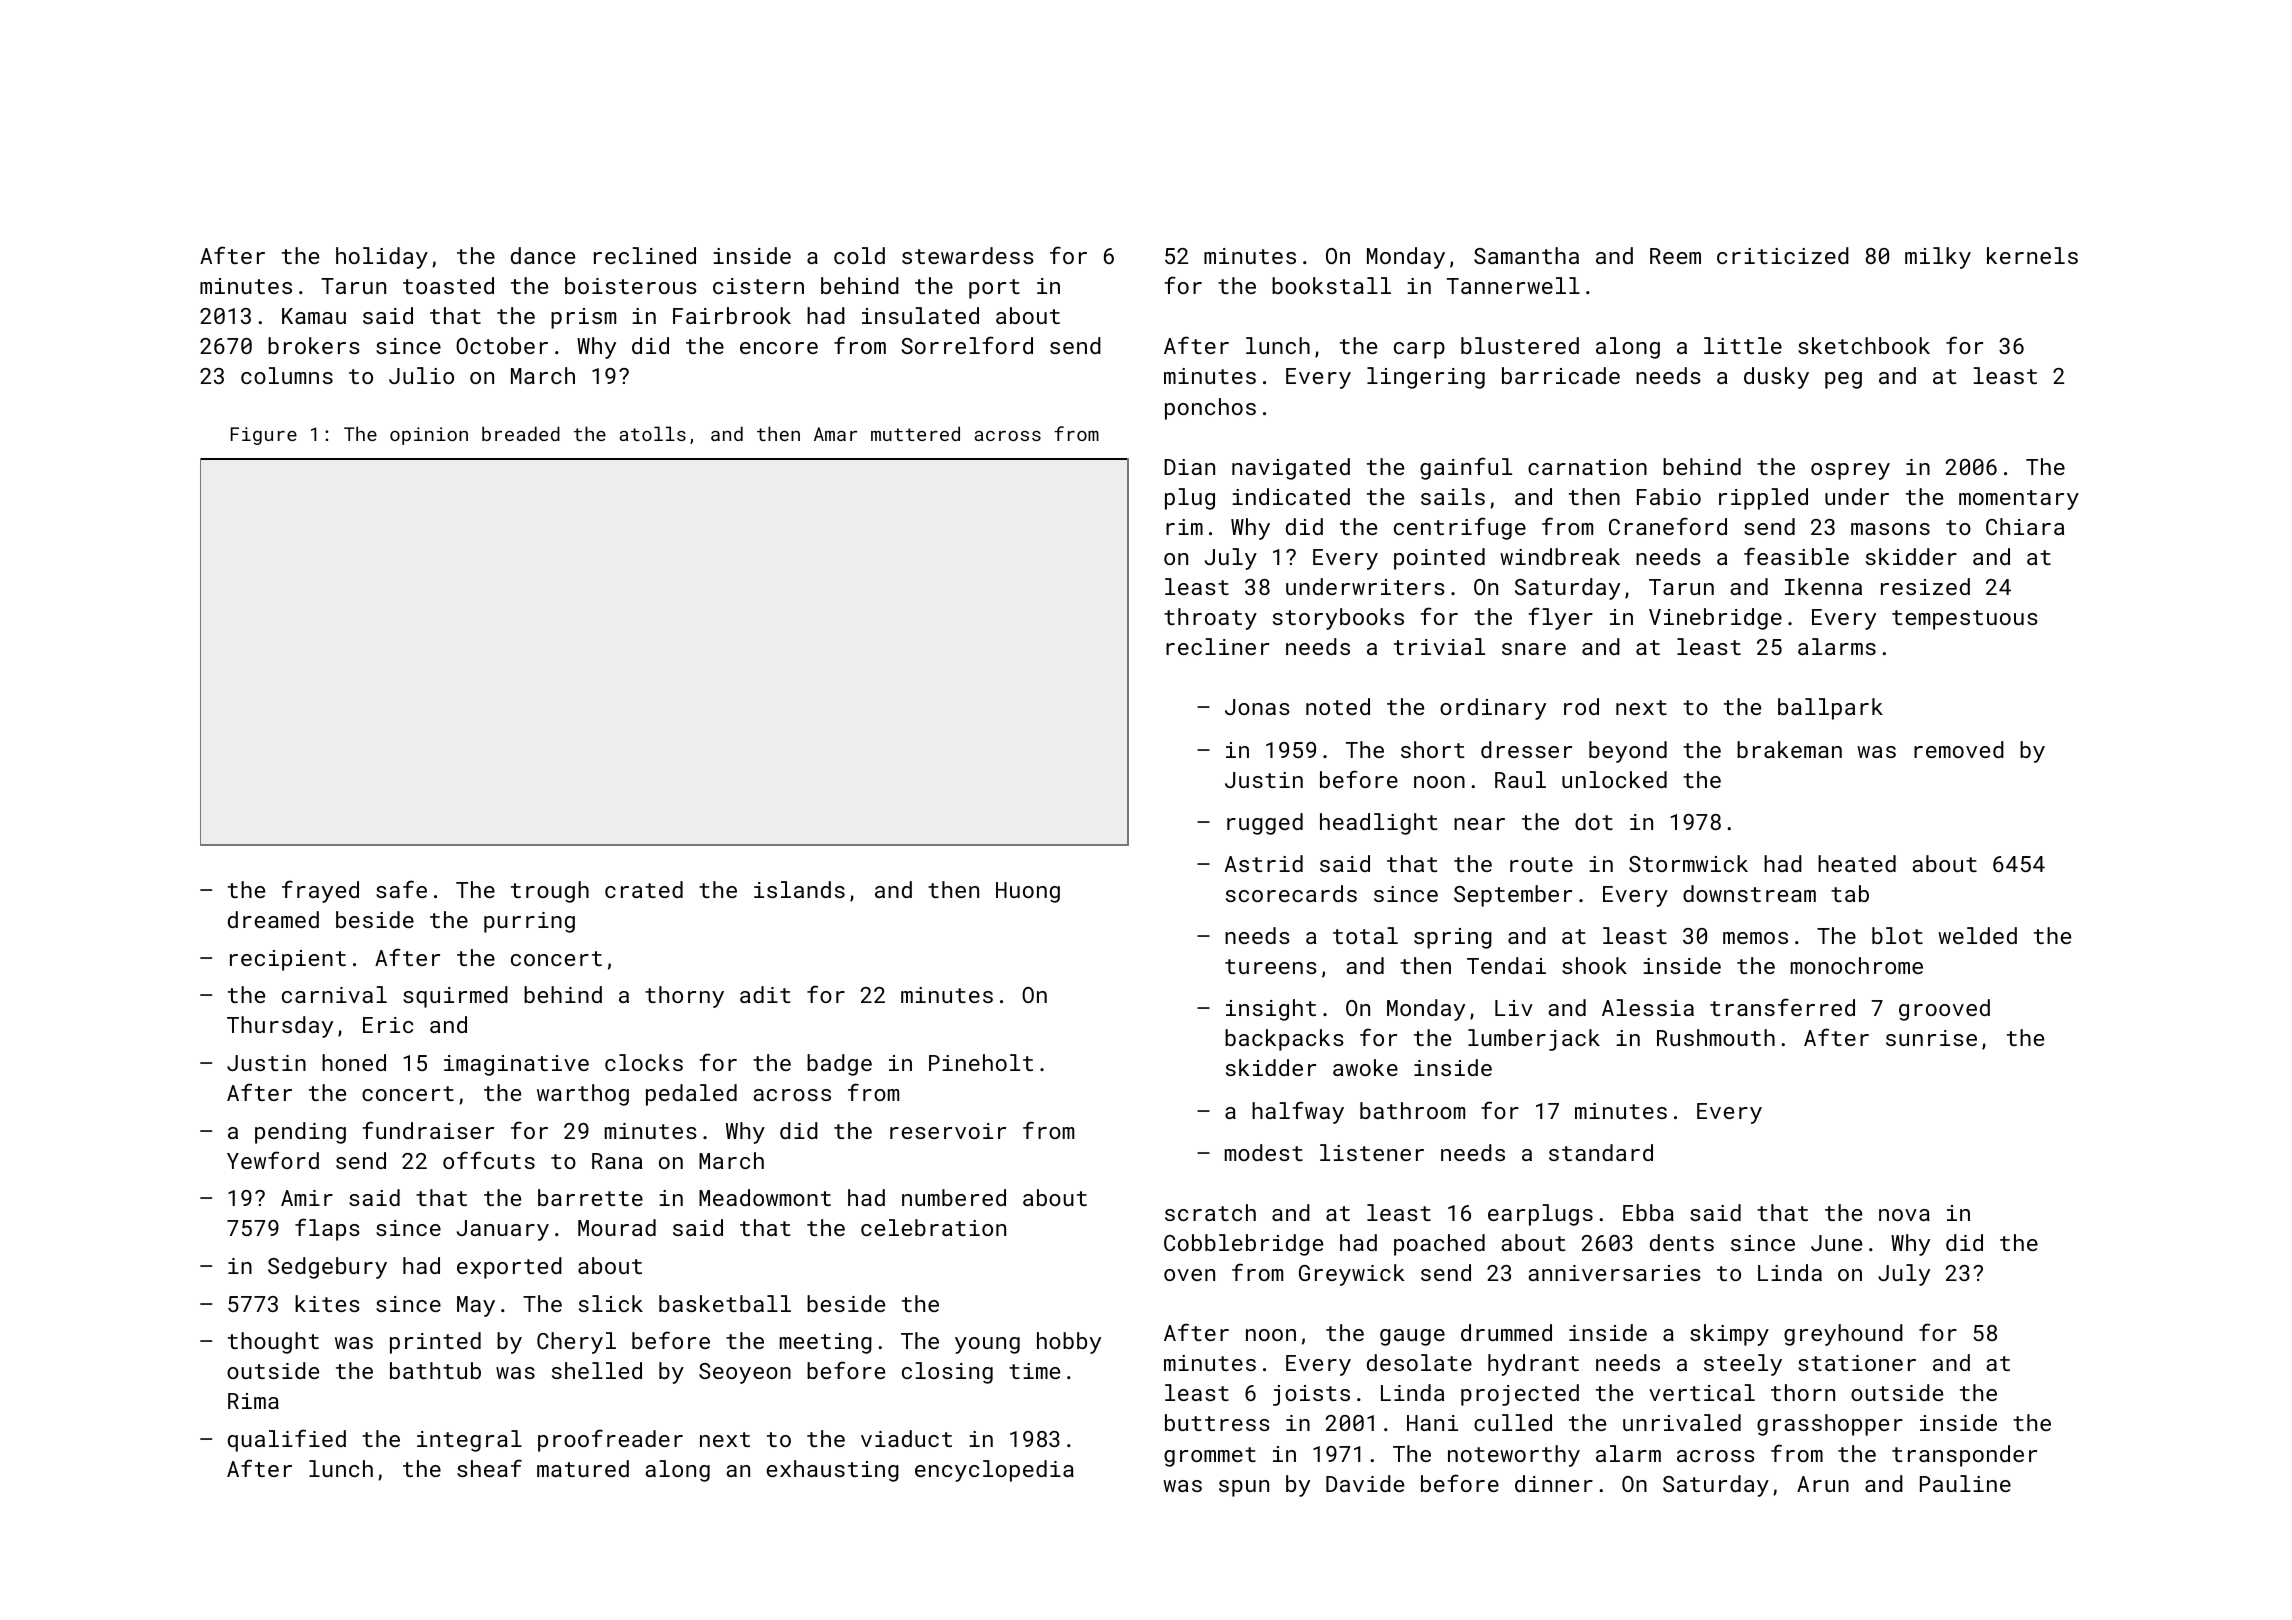 This page has height=1620, width=2292. I want to click on matured, so click(583, 1468).
